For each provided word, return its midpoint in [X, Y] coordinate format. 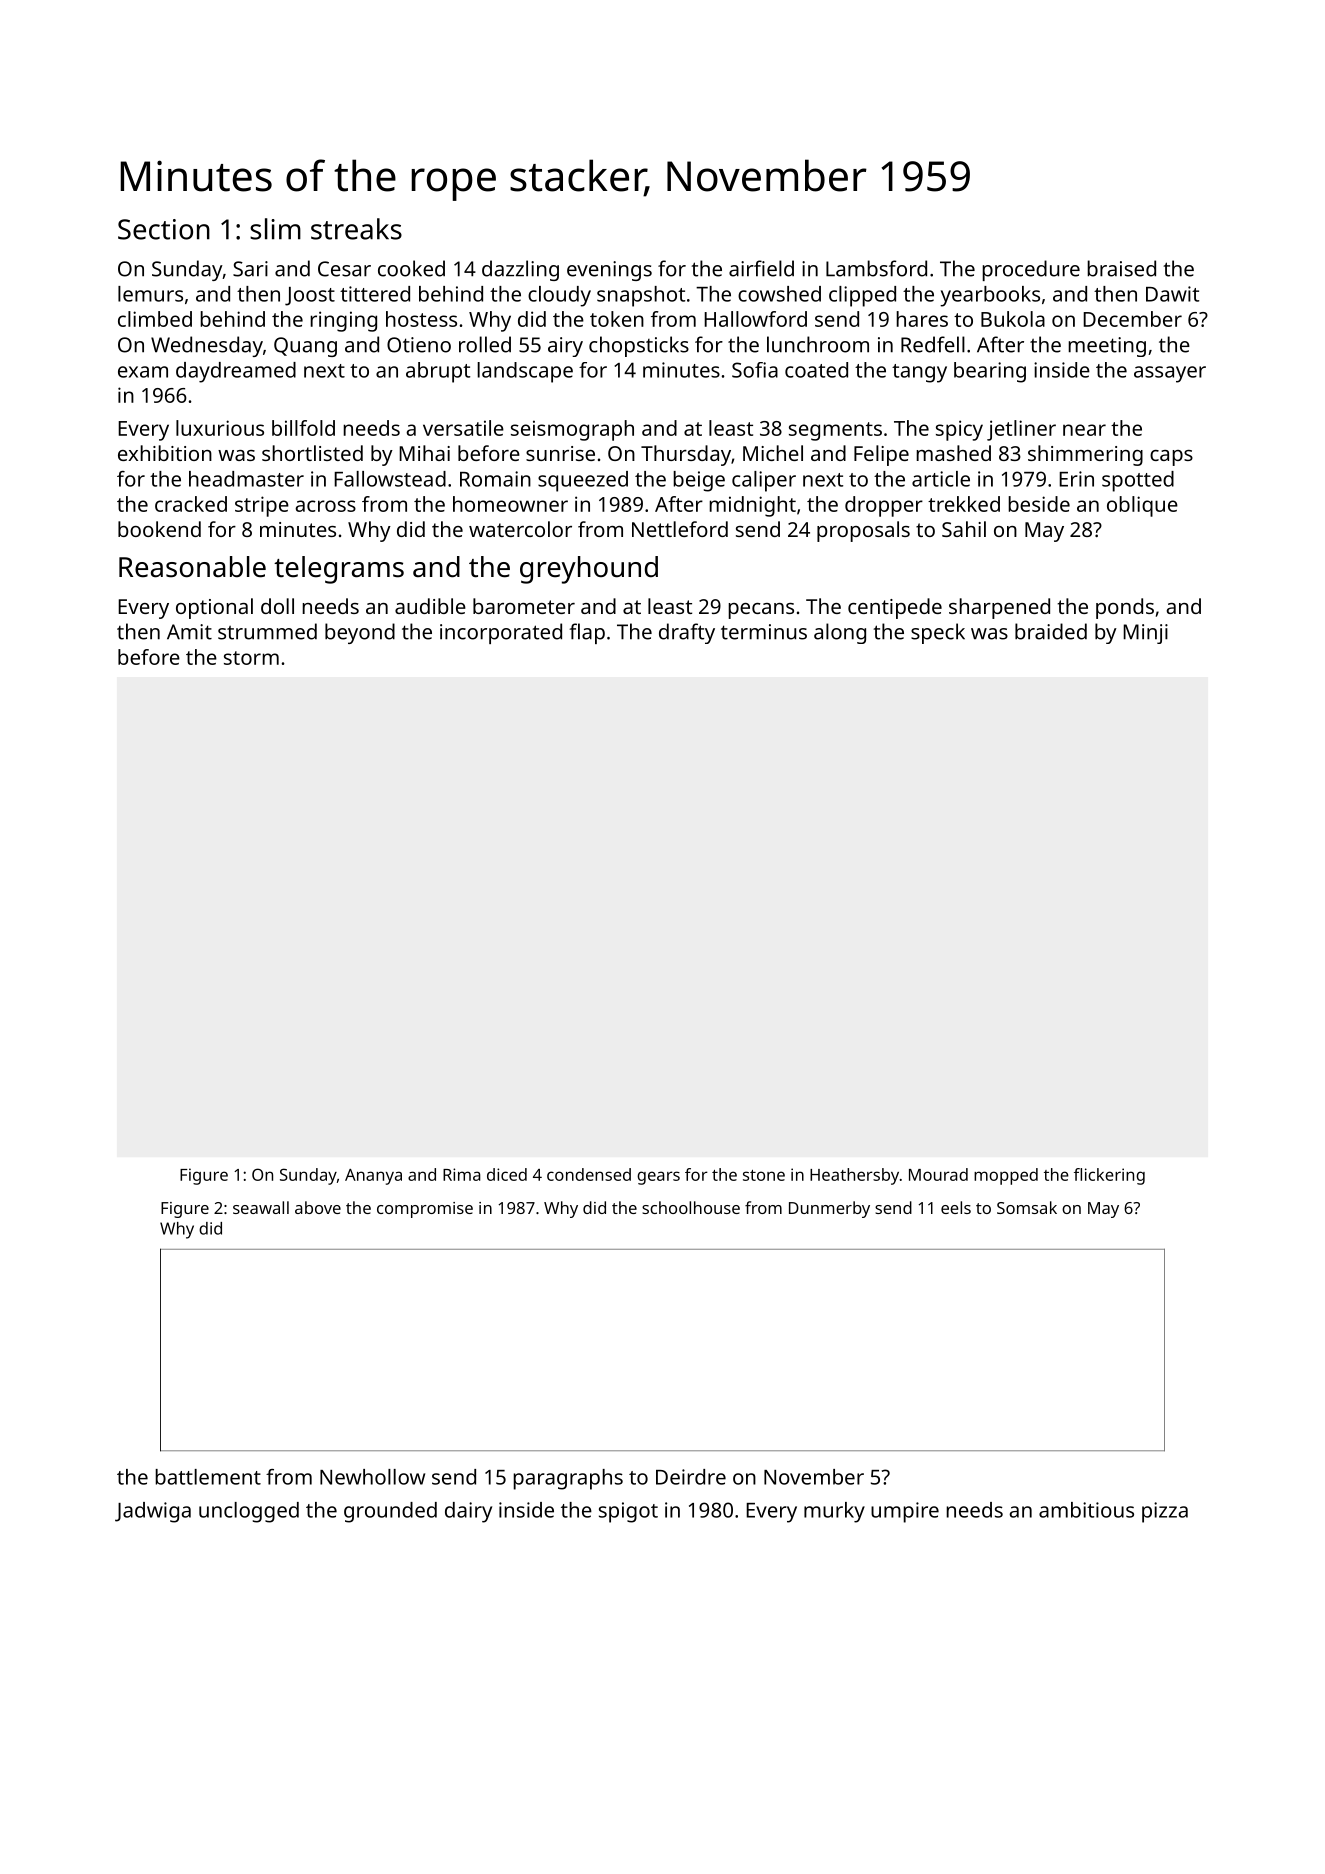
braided [1051, 631]
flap [587, 633]
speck [938, 633]
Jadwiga [153, 1512]
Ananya [373, 1177]
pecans [761, 611]
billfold [303, 428]
